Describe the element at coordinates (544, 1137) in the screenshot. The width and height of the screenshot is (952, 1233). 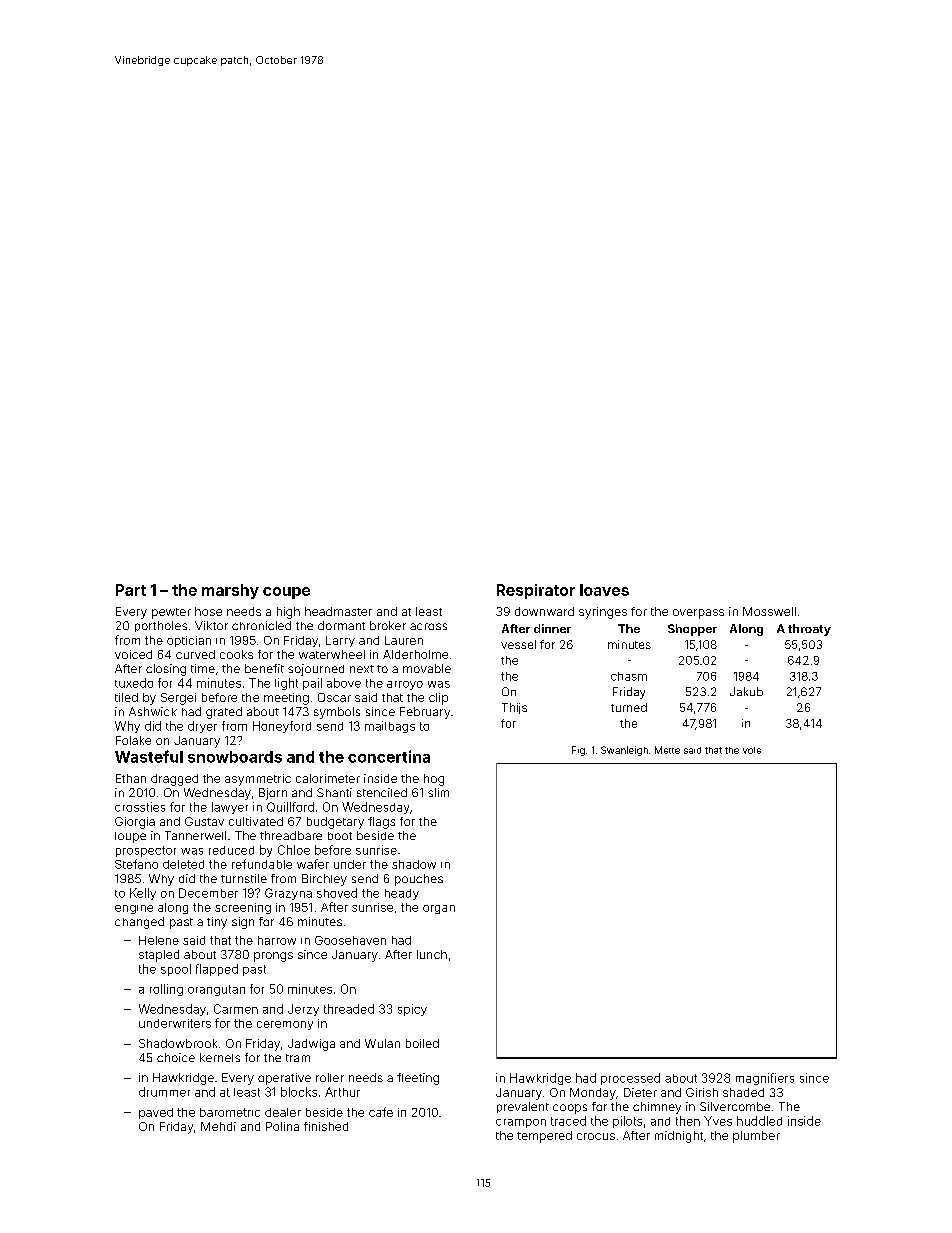
I see `tempered` at that location.
